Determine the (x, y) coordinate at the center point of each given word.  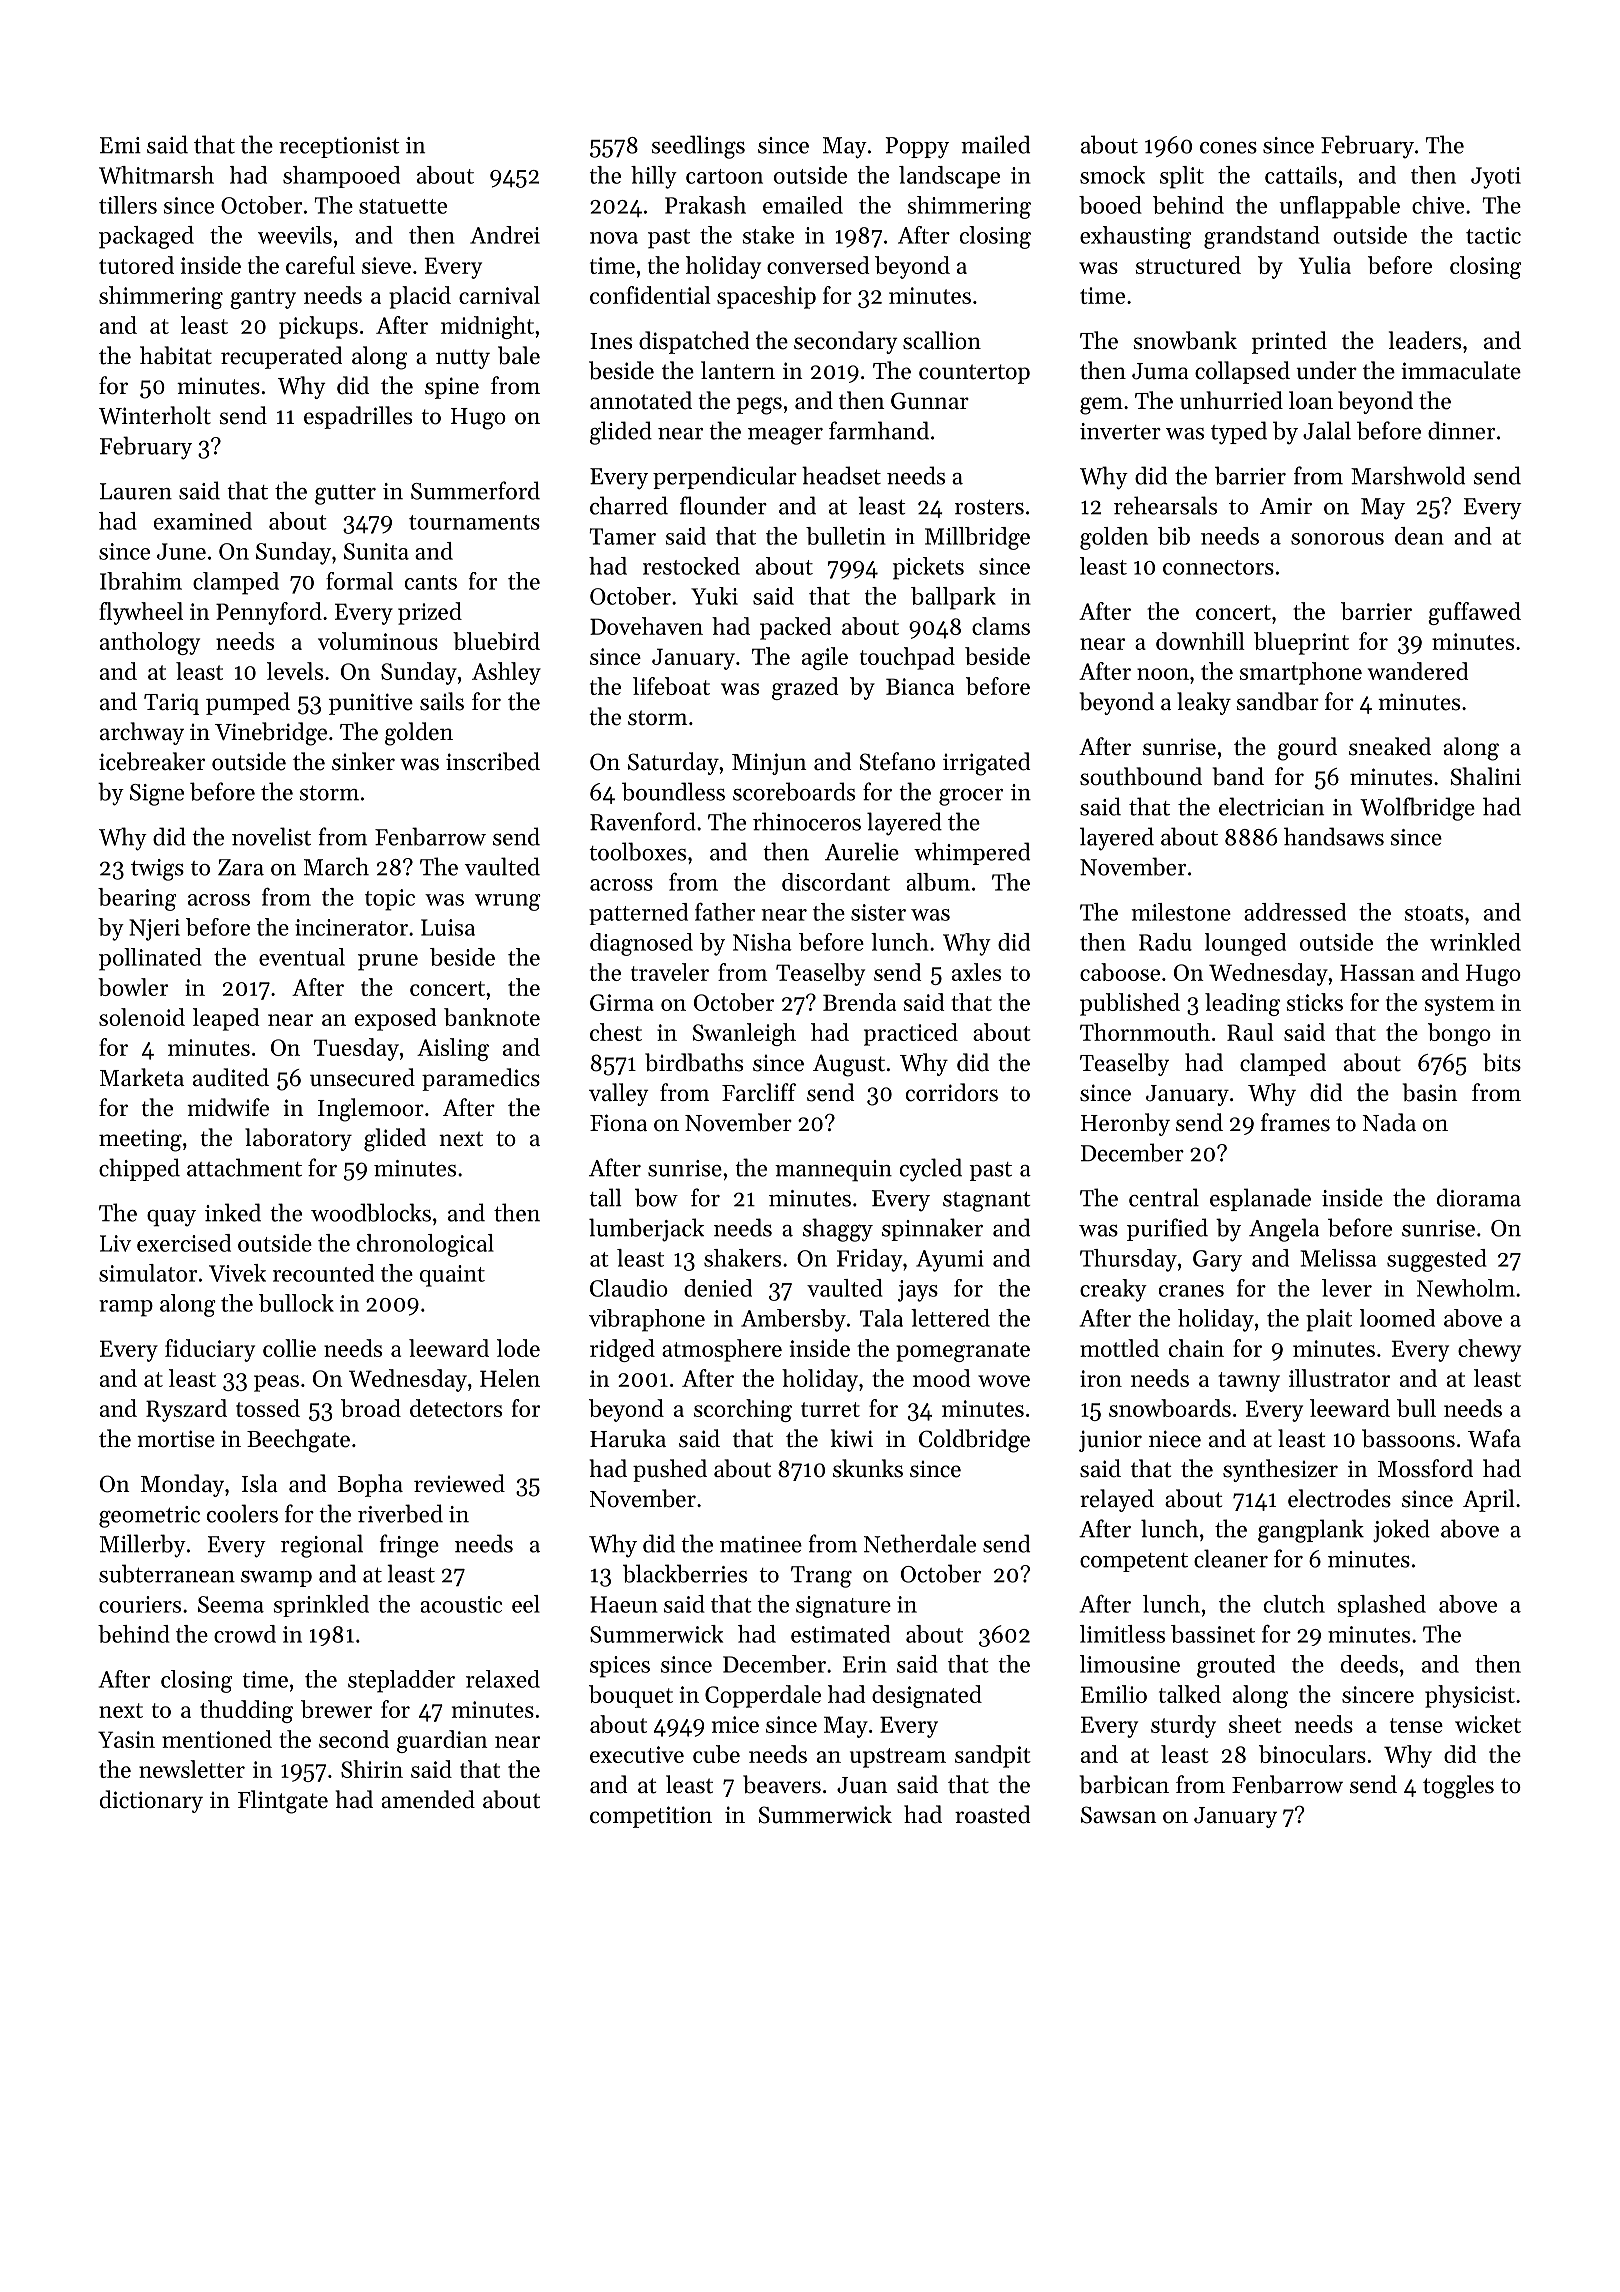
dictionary (151, 1801)
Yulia (1324, 265)
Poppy (917, 148)
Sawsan (1119, 1815)
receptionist (339, 147)
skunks (868, 1468)
